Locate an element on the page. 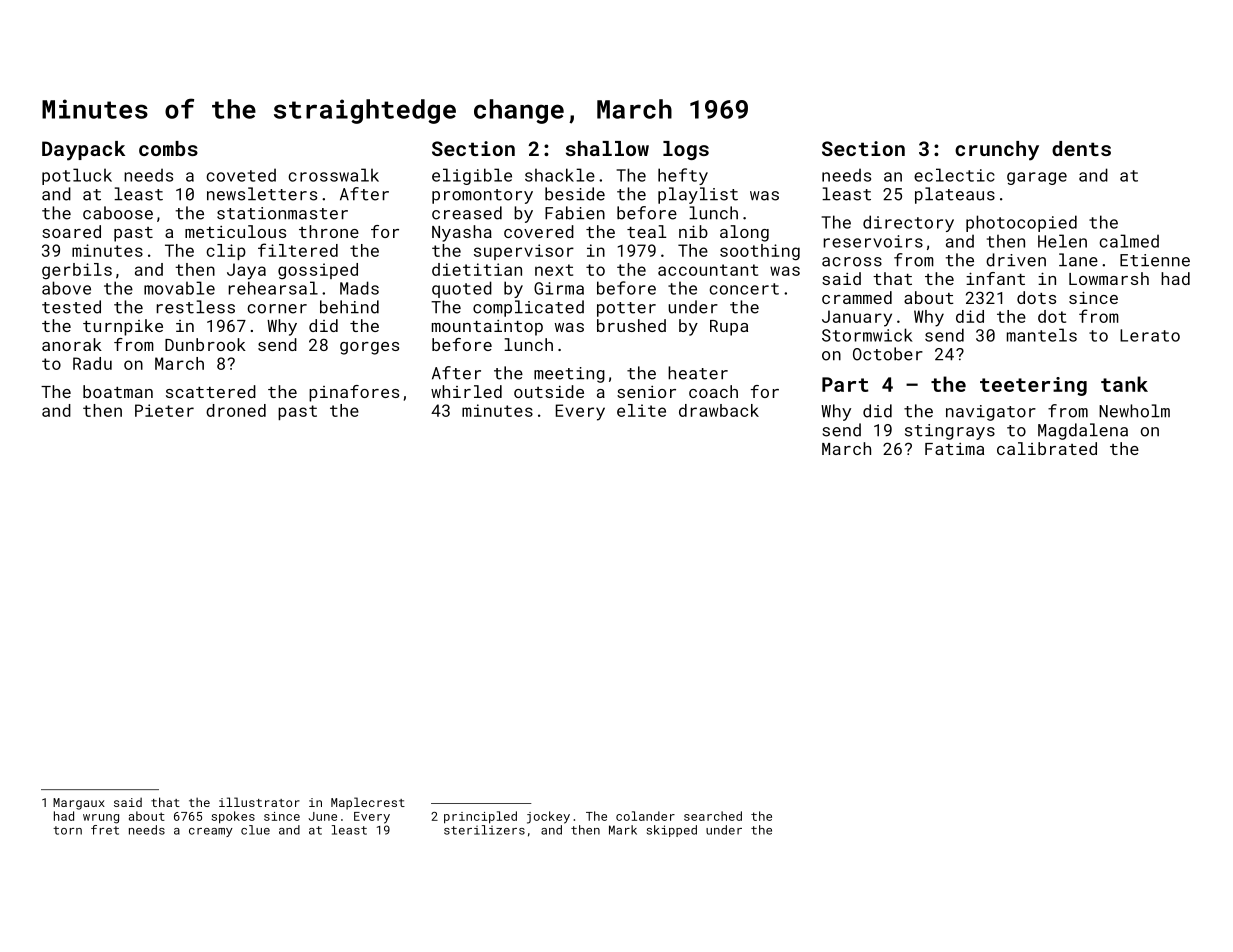  droned is located at coordinates (236, 410).
